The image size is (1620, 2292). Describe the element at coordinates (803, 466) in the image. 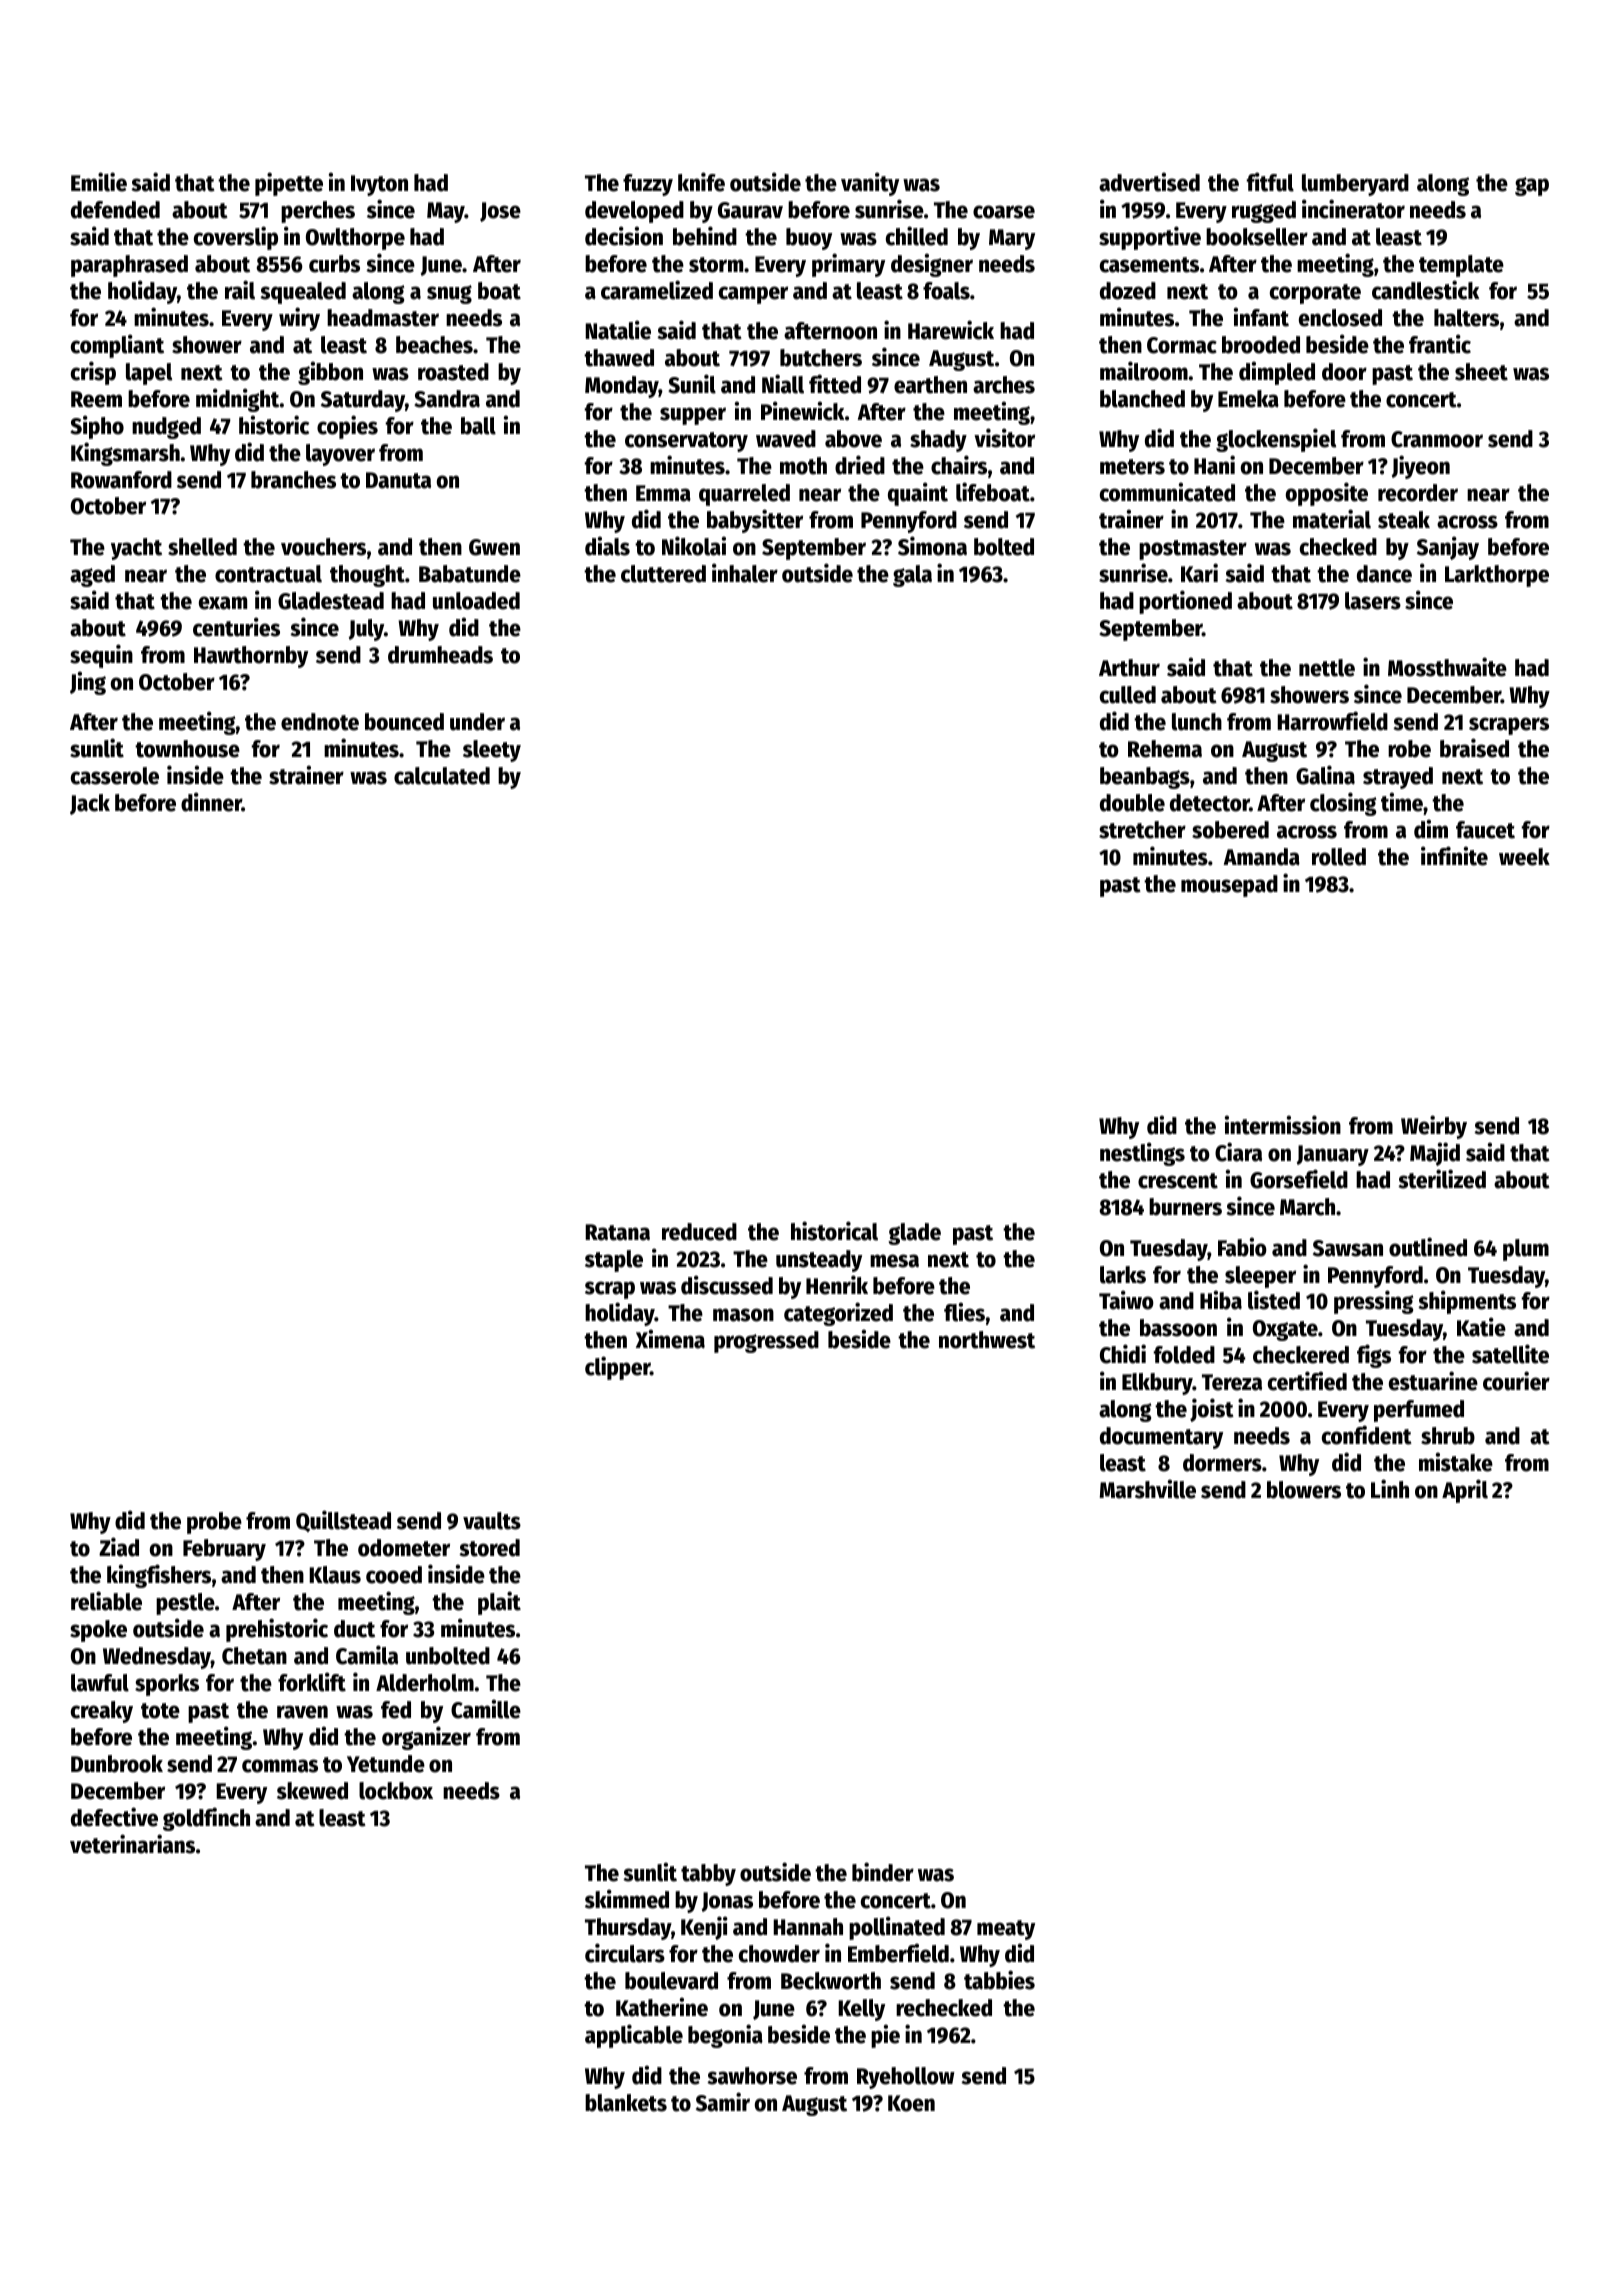

I see `moth` at that location.
